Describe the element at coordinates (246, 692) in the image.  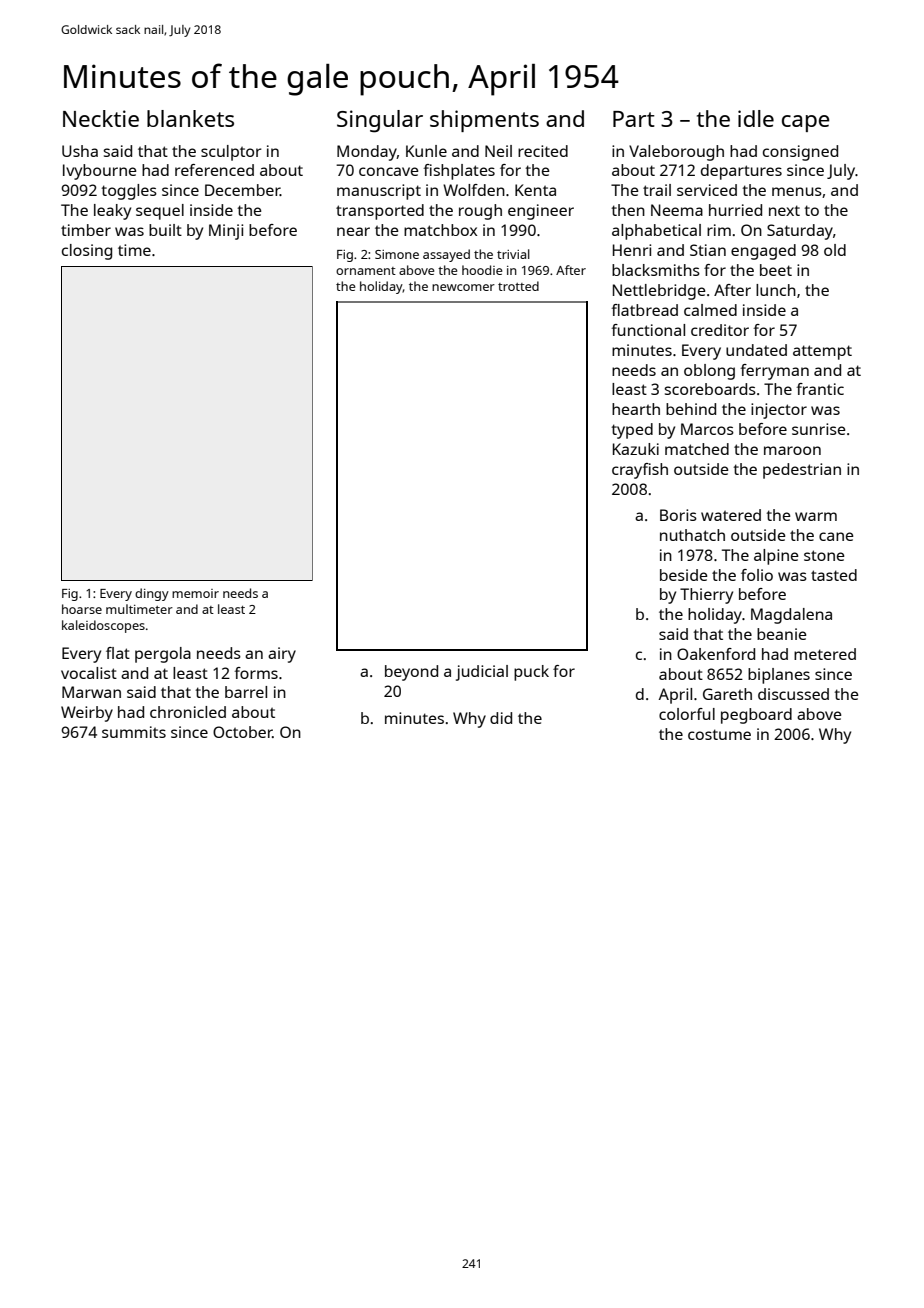
I see `barrel` at that location.
